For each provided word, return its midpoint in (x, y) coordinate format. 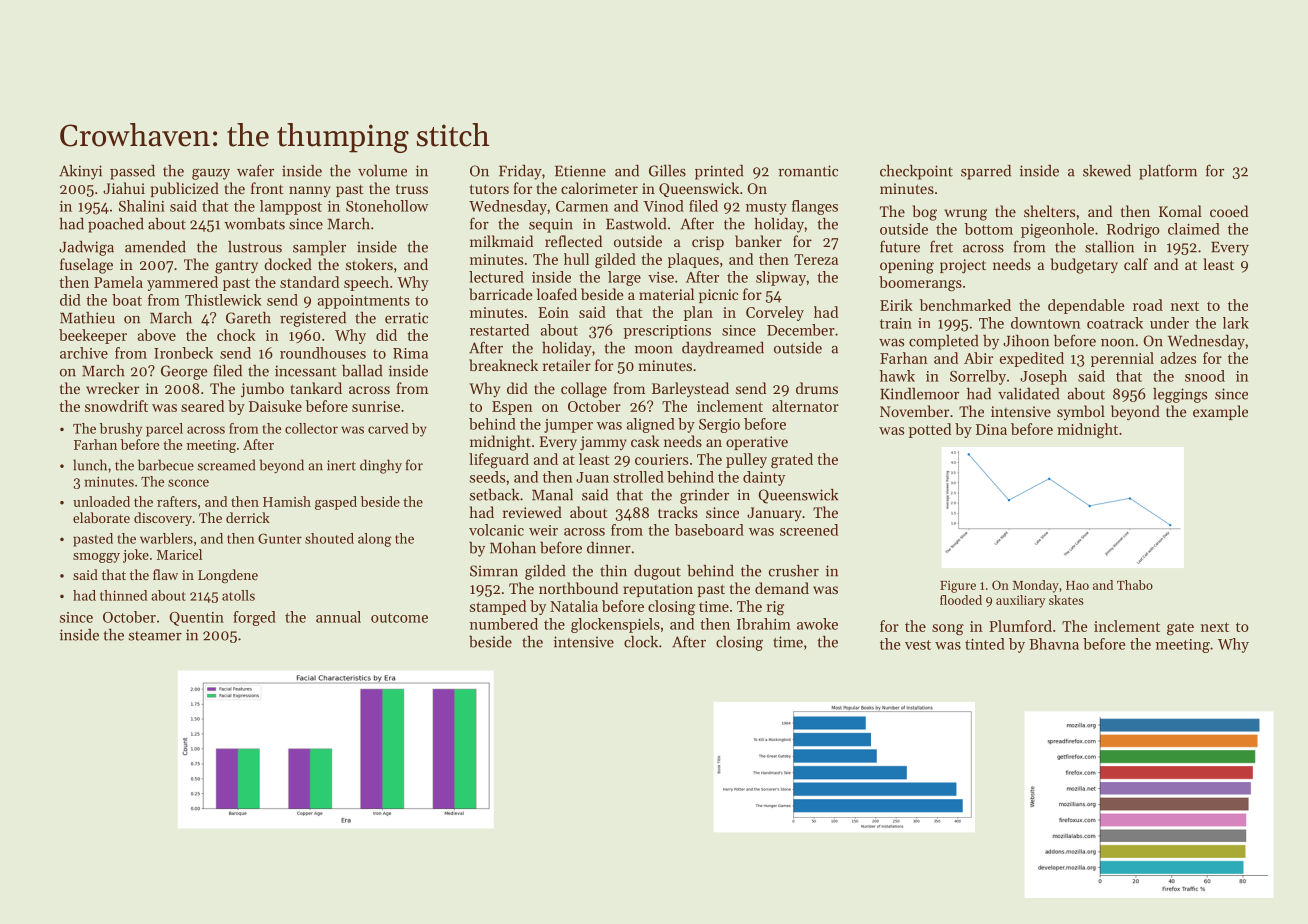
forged (254, 618)
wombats (254, 224)
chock (236, 335)
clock (641, 641)
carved (388, 428)
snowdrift (116, 406)
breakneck (503, 365)
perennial (1122, 359)
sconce (188, 483)
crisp (708, 243)
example (1220, 412)
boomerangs (920, 284)
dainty (764, 478)
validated (1028, 393)
